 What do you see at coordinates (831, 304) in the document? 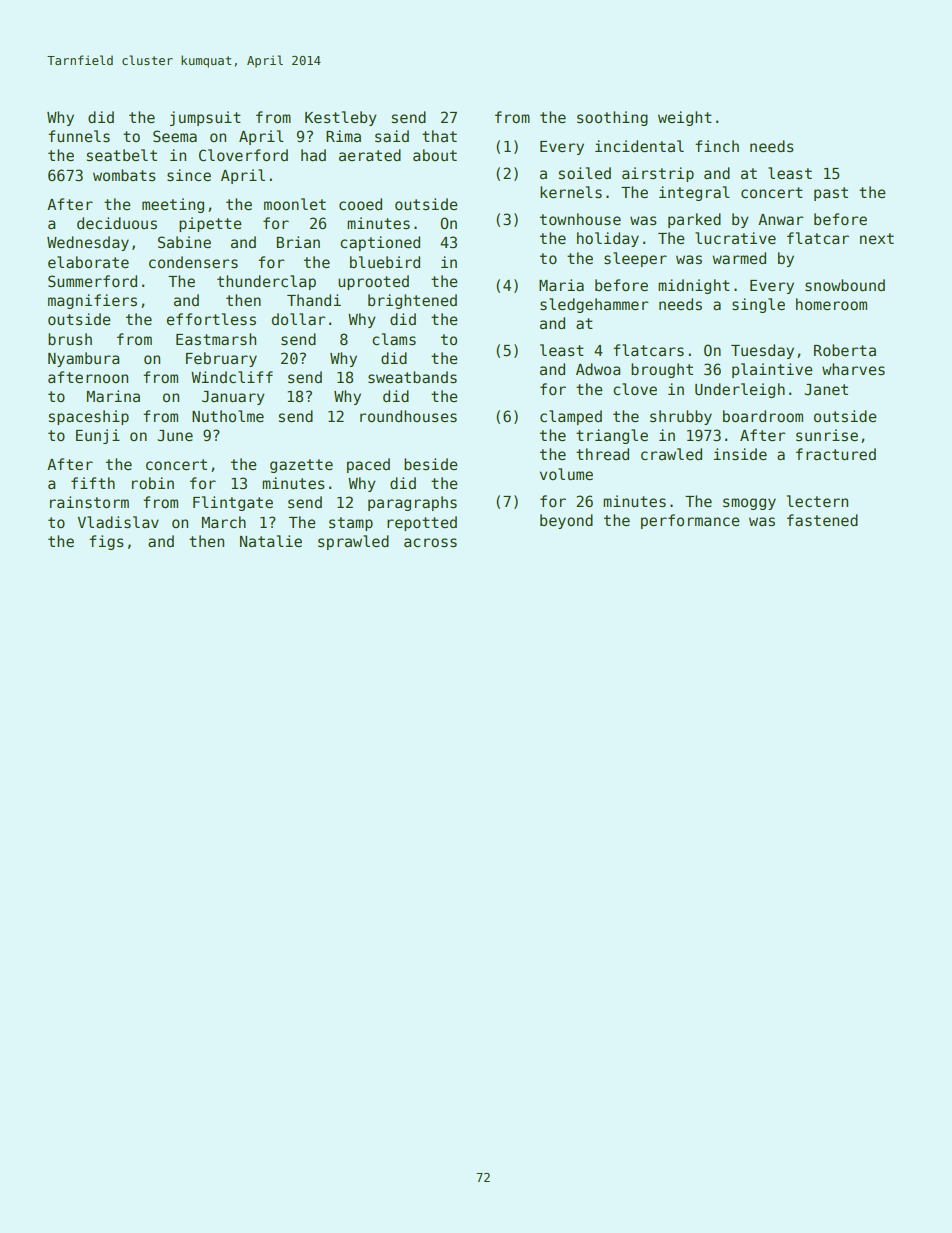
I see `homeroom` at bounding box center [831, 304].
